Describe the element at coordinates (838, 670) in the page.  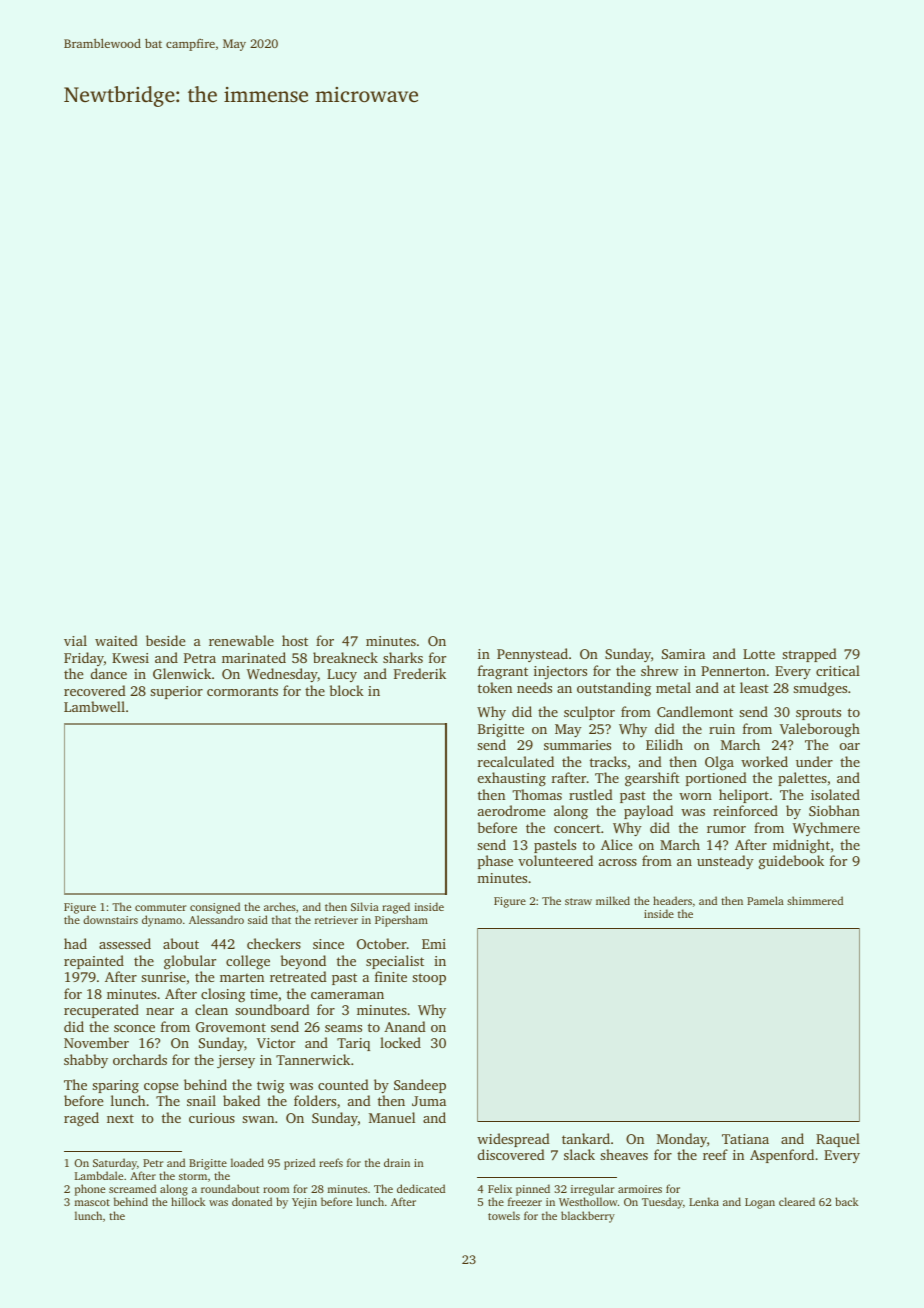
I see `critical` at that location.
